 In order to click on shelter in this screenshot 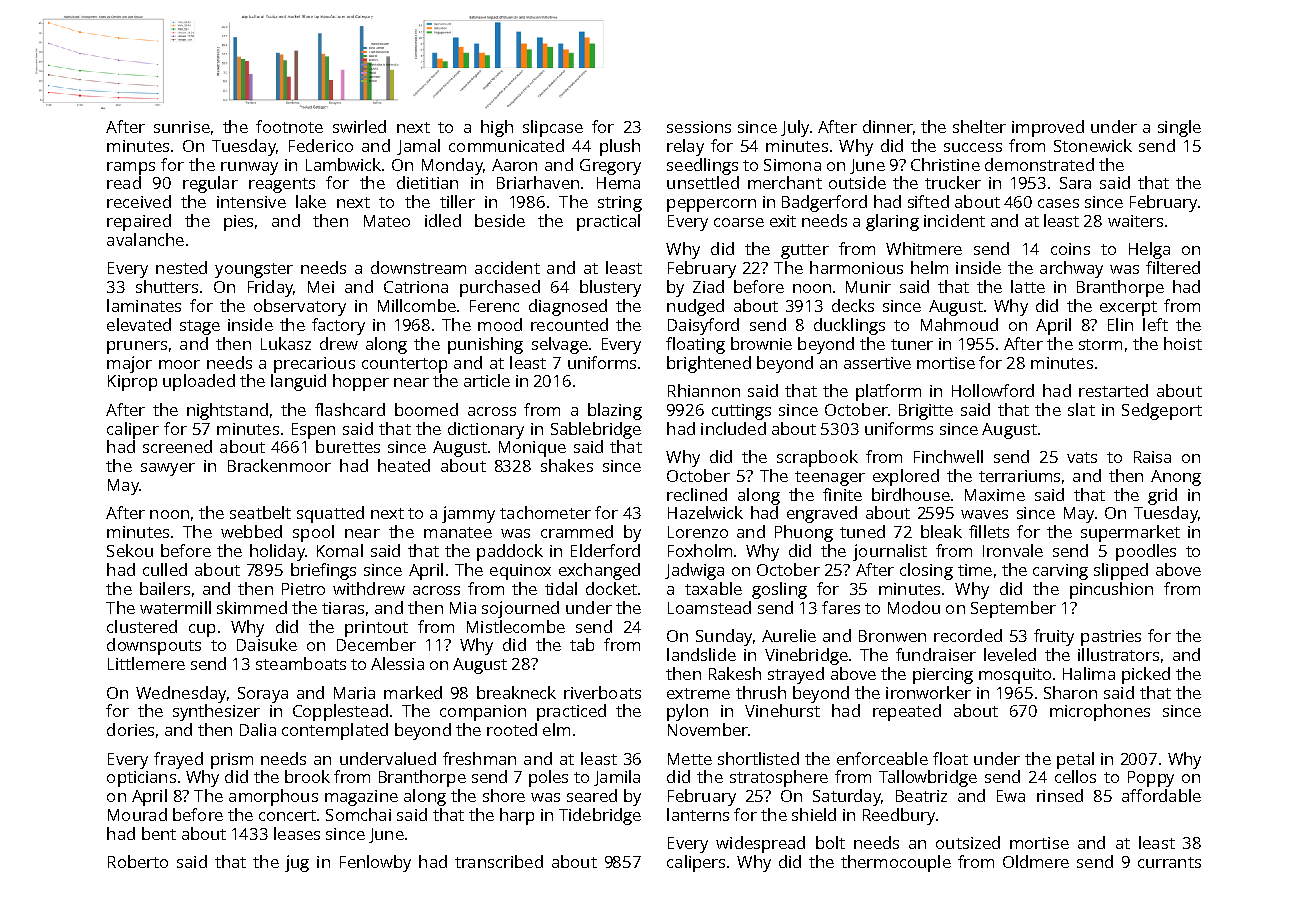, I will do `click(979, 126)`.
